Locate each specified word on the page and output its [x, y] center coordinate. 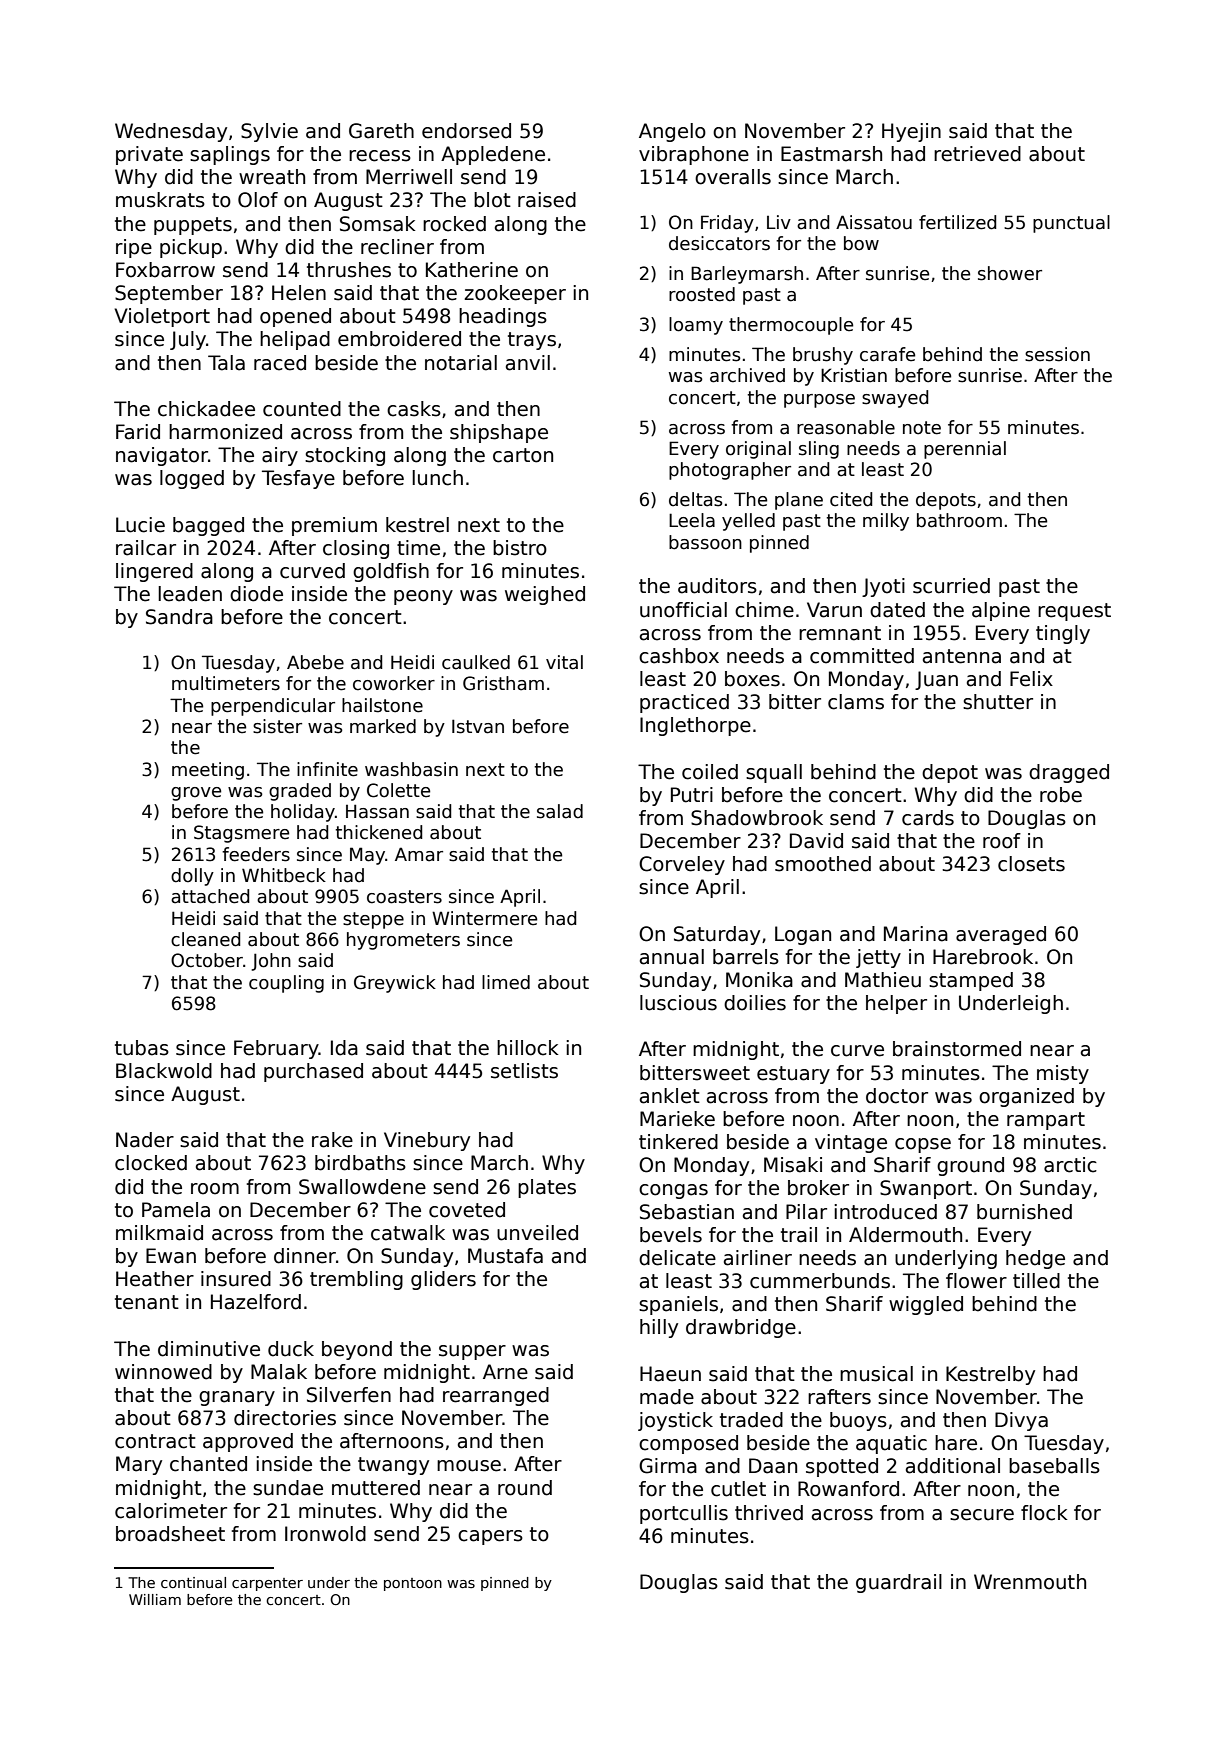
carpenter [267, 1584]
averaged [1001, 935]
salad [560, 811]
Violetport [162, 317]
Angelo [672, 132]
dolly [192, 877]
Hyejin [911, 132]
